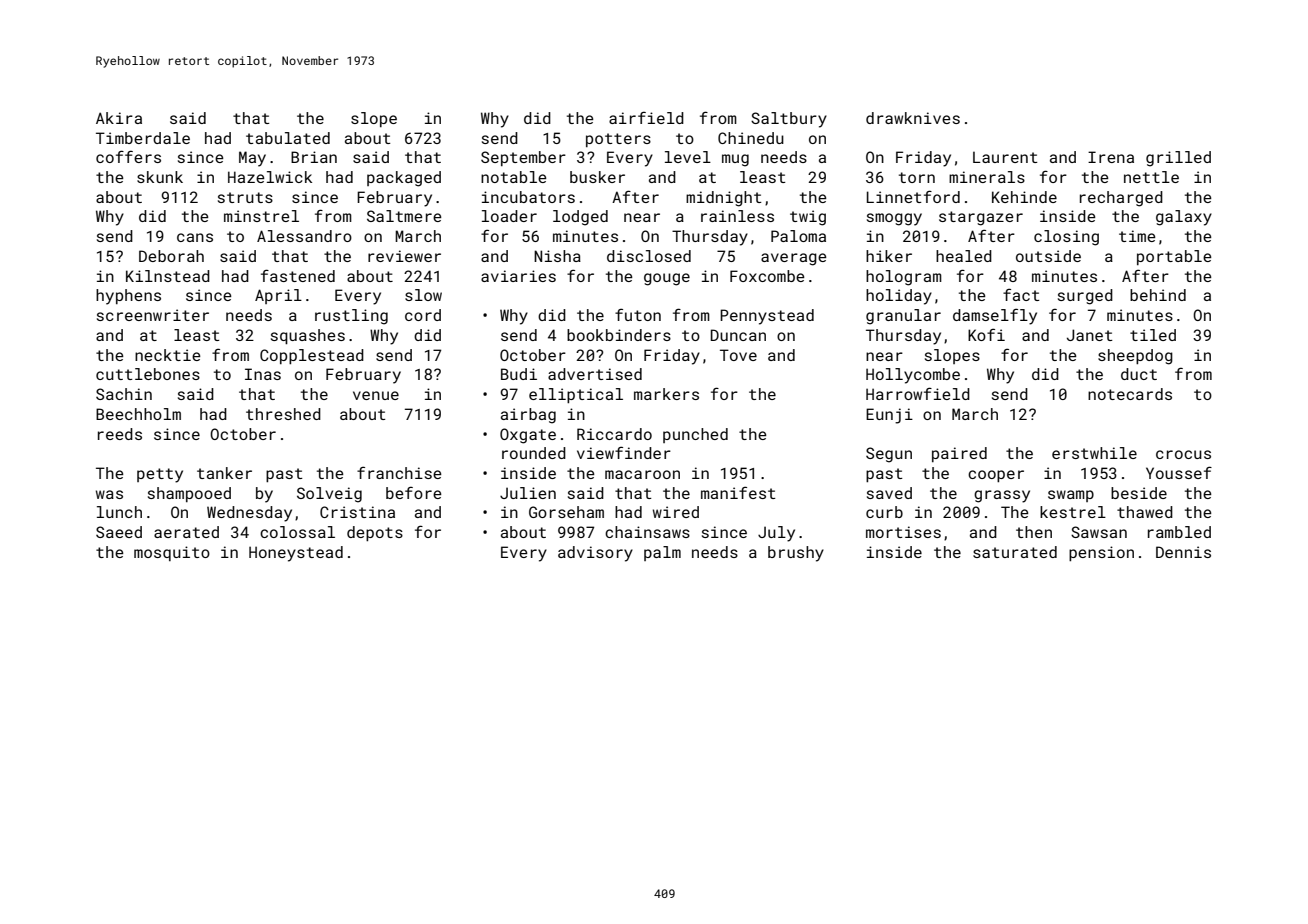 The width and height of the screenshot is (1308, 924). Describe the element at coordinates (667, 279) in the screenshot. I see `gouge` at that location.
